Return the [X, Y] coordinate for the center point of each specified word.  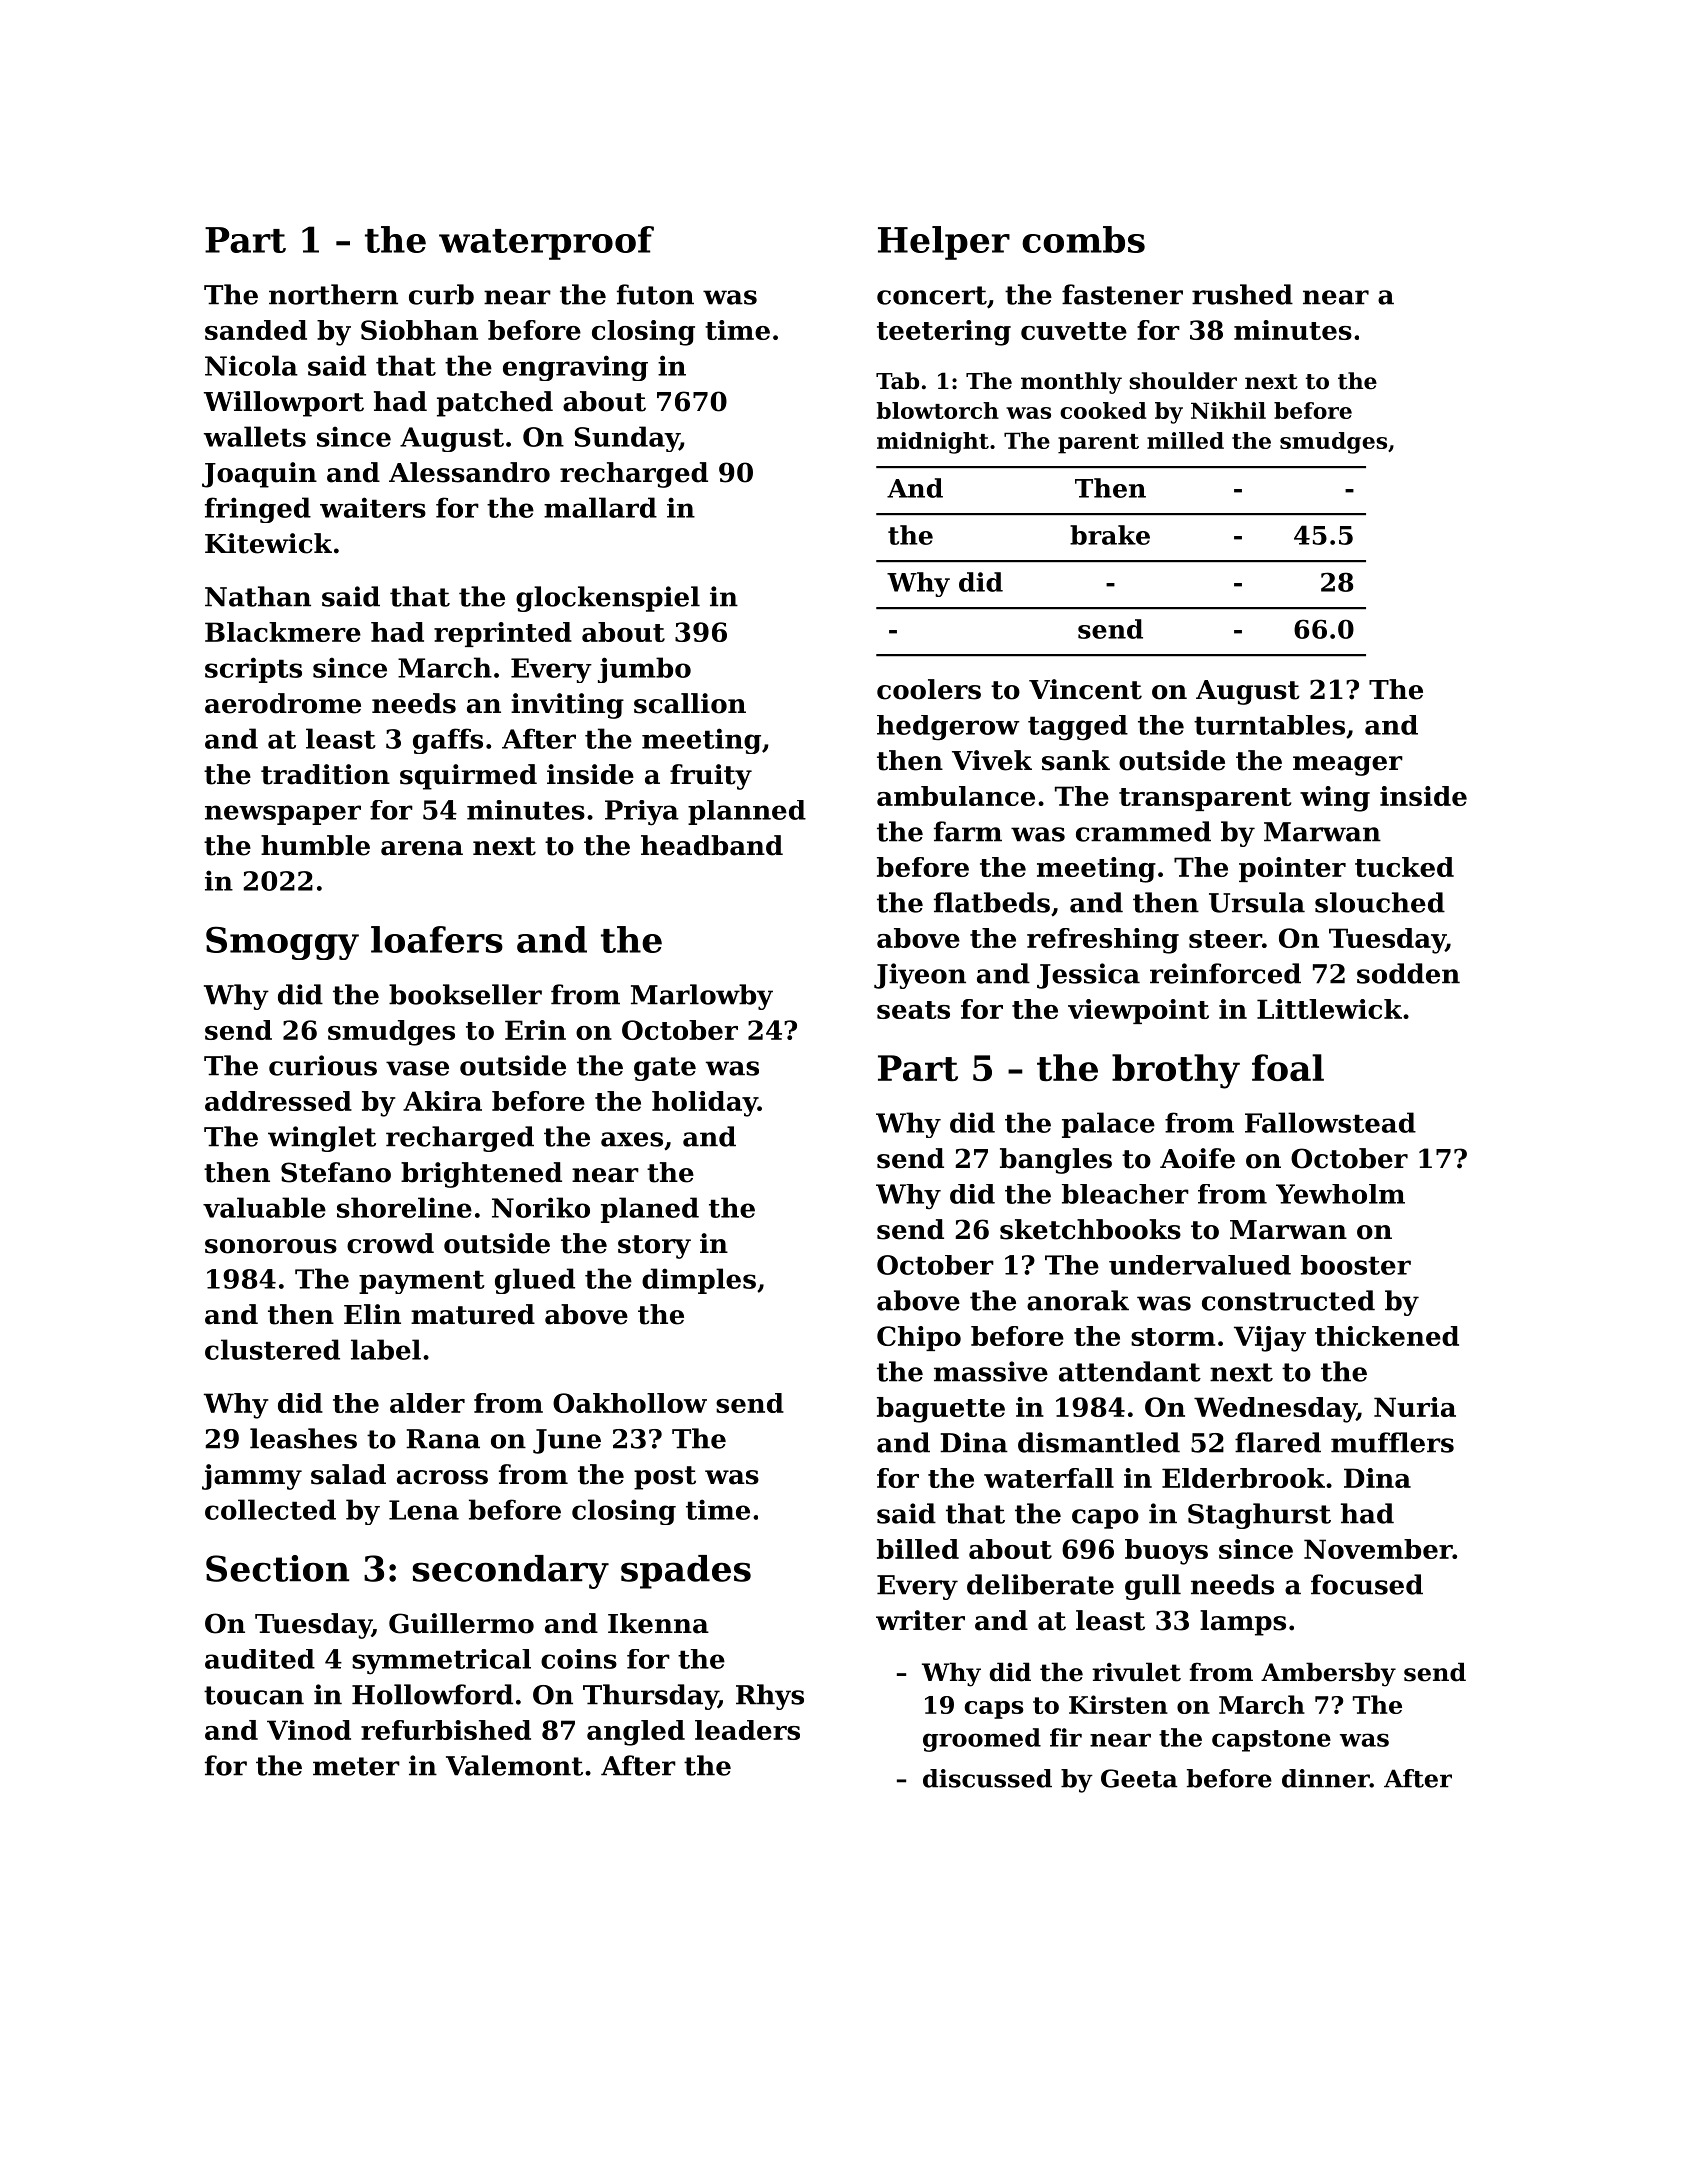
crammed [1143, 831]
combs [1083, 239]
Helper [944, 243]
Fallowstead [1330, 1122]
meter [356, 1766]
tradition [325, 774]
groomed [982, 1740]
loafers [437, 939]
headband [712, 845]
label [386, 1349]
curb [441, 294]
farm [968, 831]
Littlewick [1329, 1009]
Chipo [919, 1338]
